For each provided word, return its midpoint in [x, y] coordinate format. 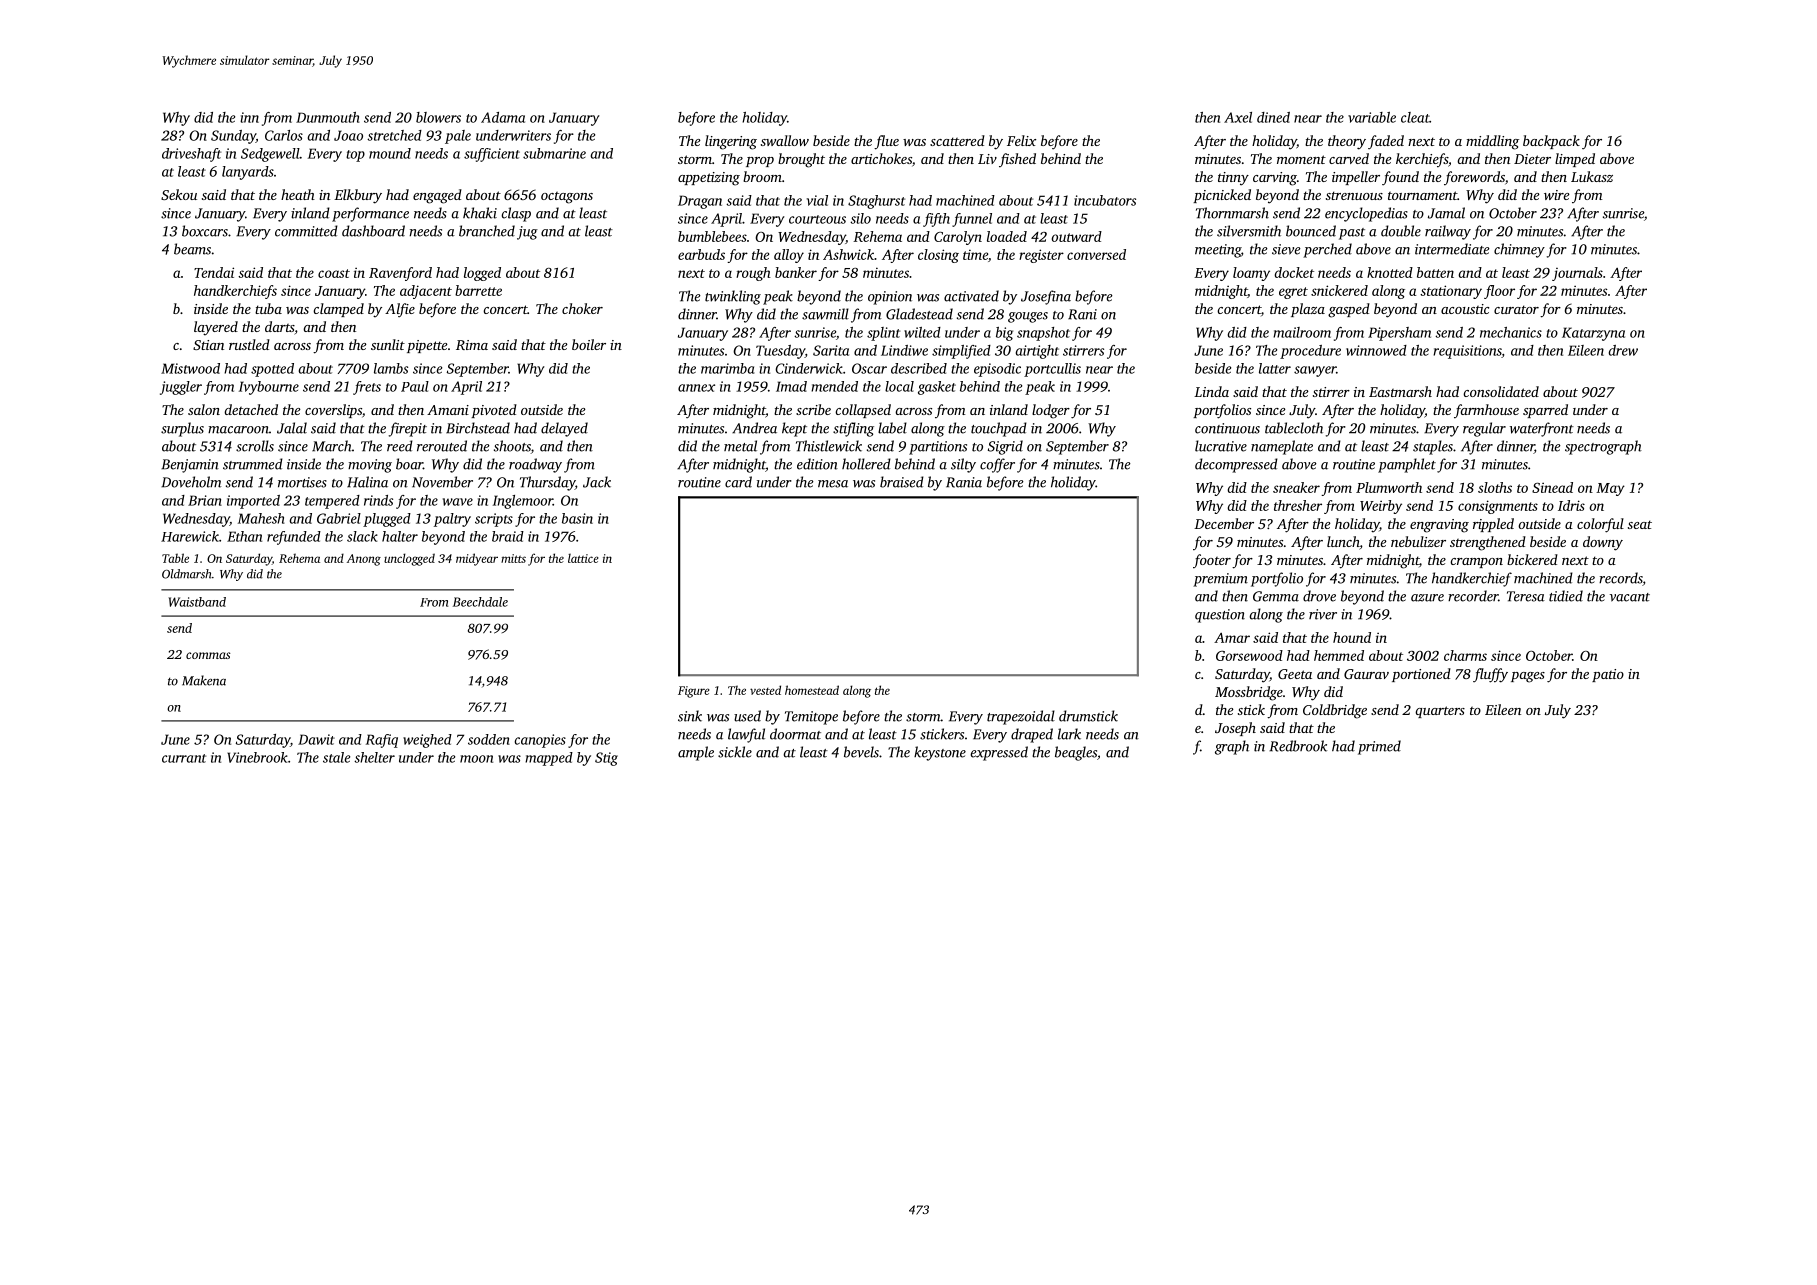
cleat [1415, 117]
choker [582, 308]
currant [184, 758]
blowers [438, 117]
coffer [997, 465]
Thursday [547, 483]
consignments [1498, 507]
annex [696, 388]
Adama [503, 117]
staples [1433, 447]
